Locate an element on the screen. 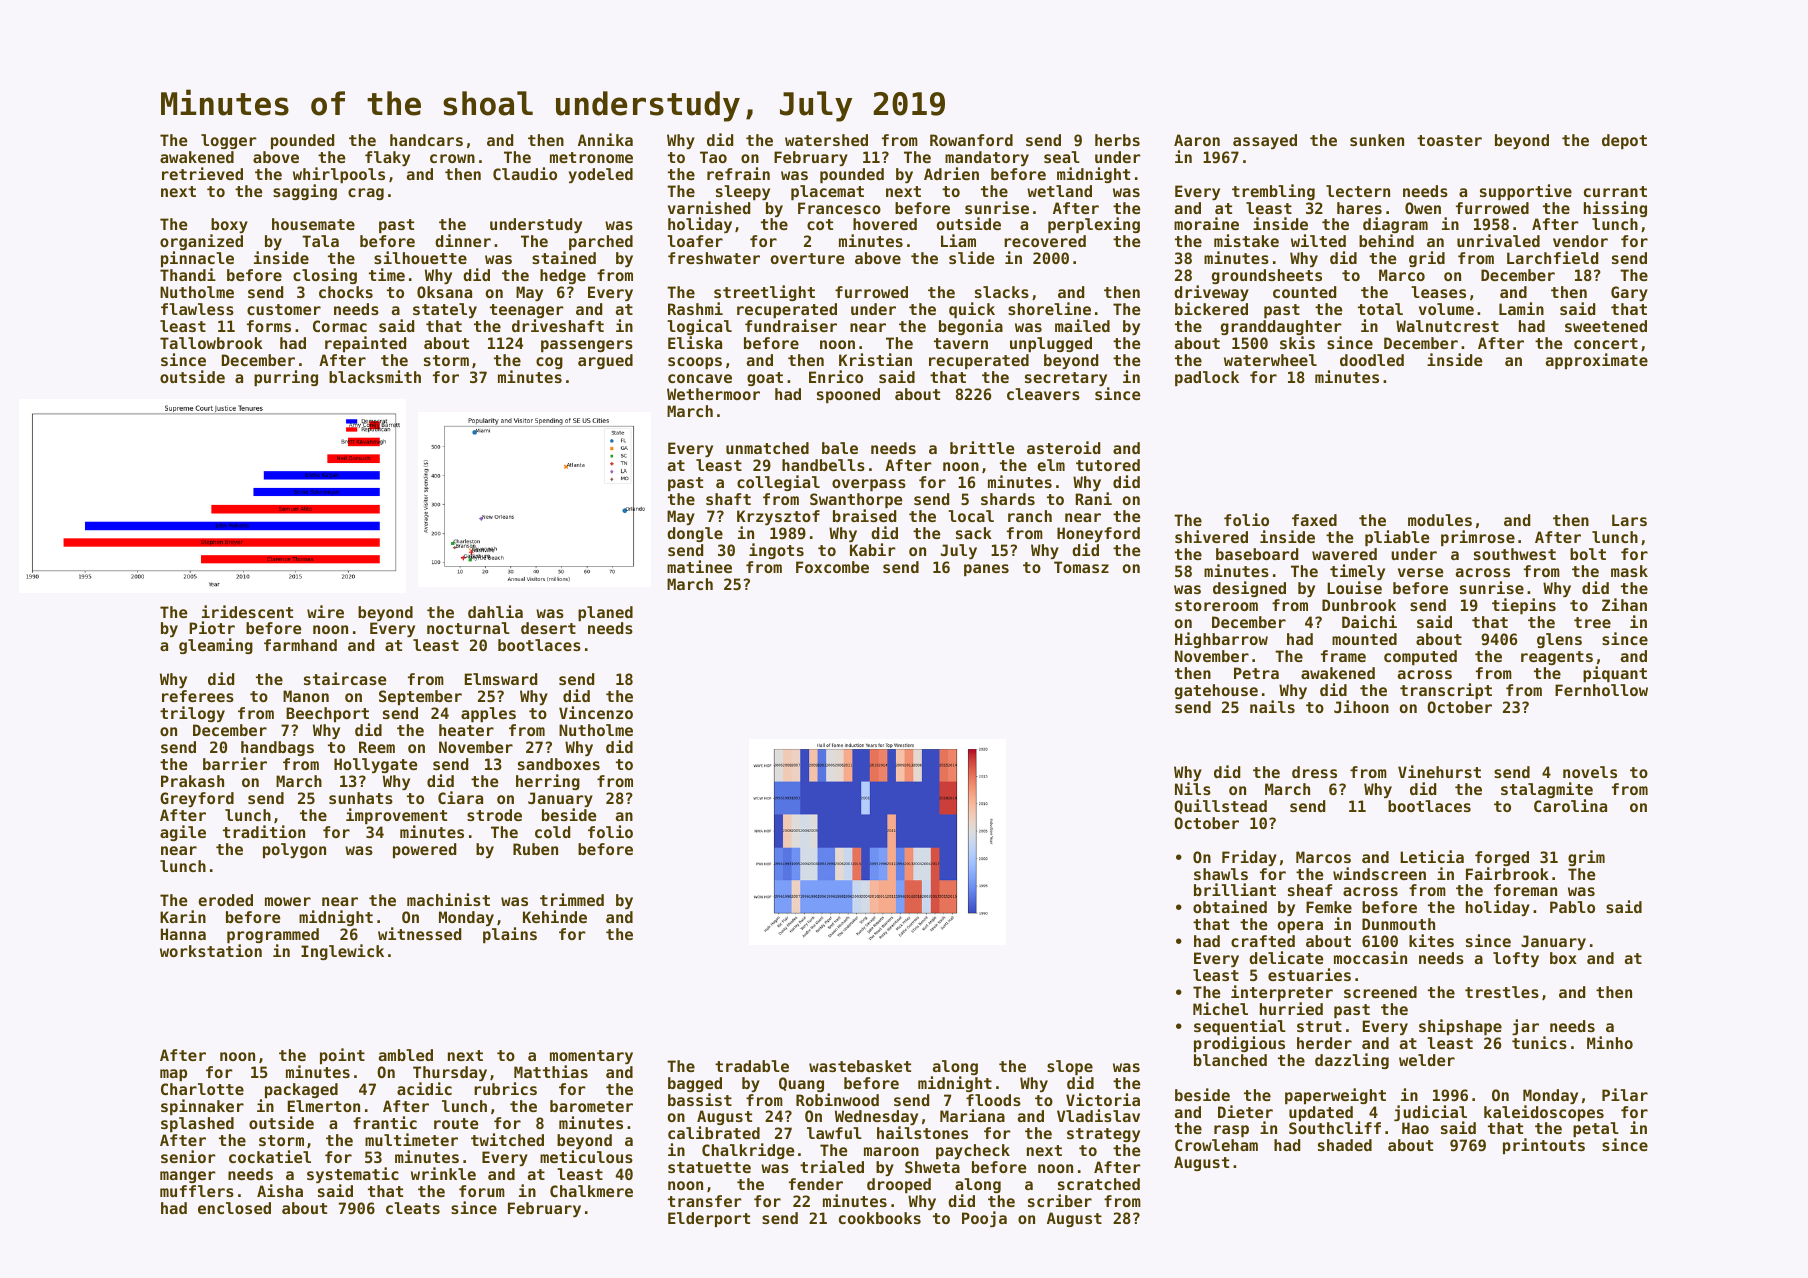  Petra is located at coordinates (1256, 673).
